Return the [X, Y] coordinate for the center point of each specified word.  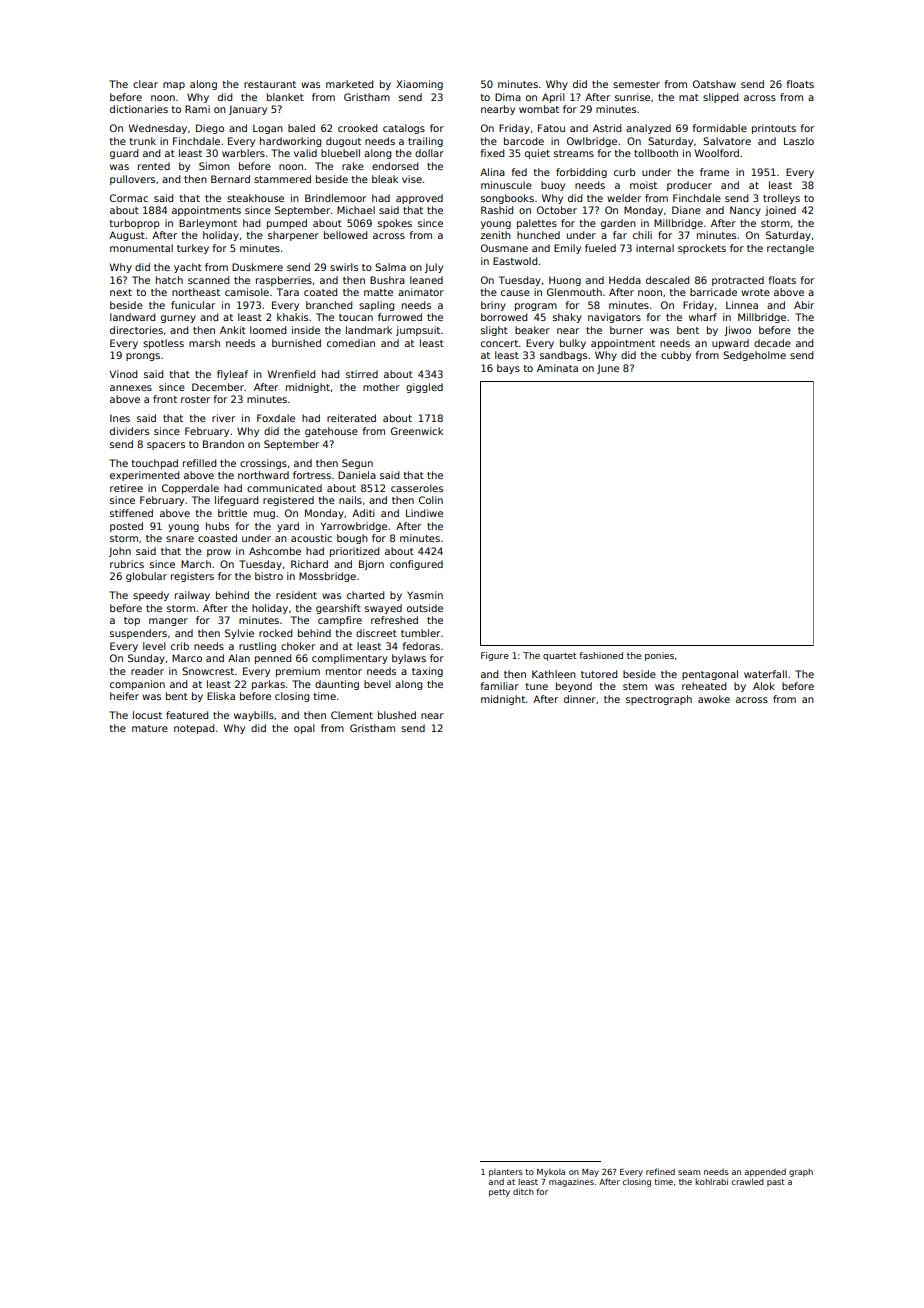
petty [499, 1193]
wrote [755, 292]
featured [187, 715]
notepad [194, 729]
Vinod [123, 374]
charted [365, 595]
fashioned [601, 655]
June [608, 369]
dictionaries [139, 109]
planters [506, 1173]
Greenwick [417, 431]
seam [689, 1172]
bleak [385, 179]
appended [765, 1173]
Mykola [551, 1173]
